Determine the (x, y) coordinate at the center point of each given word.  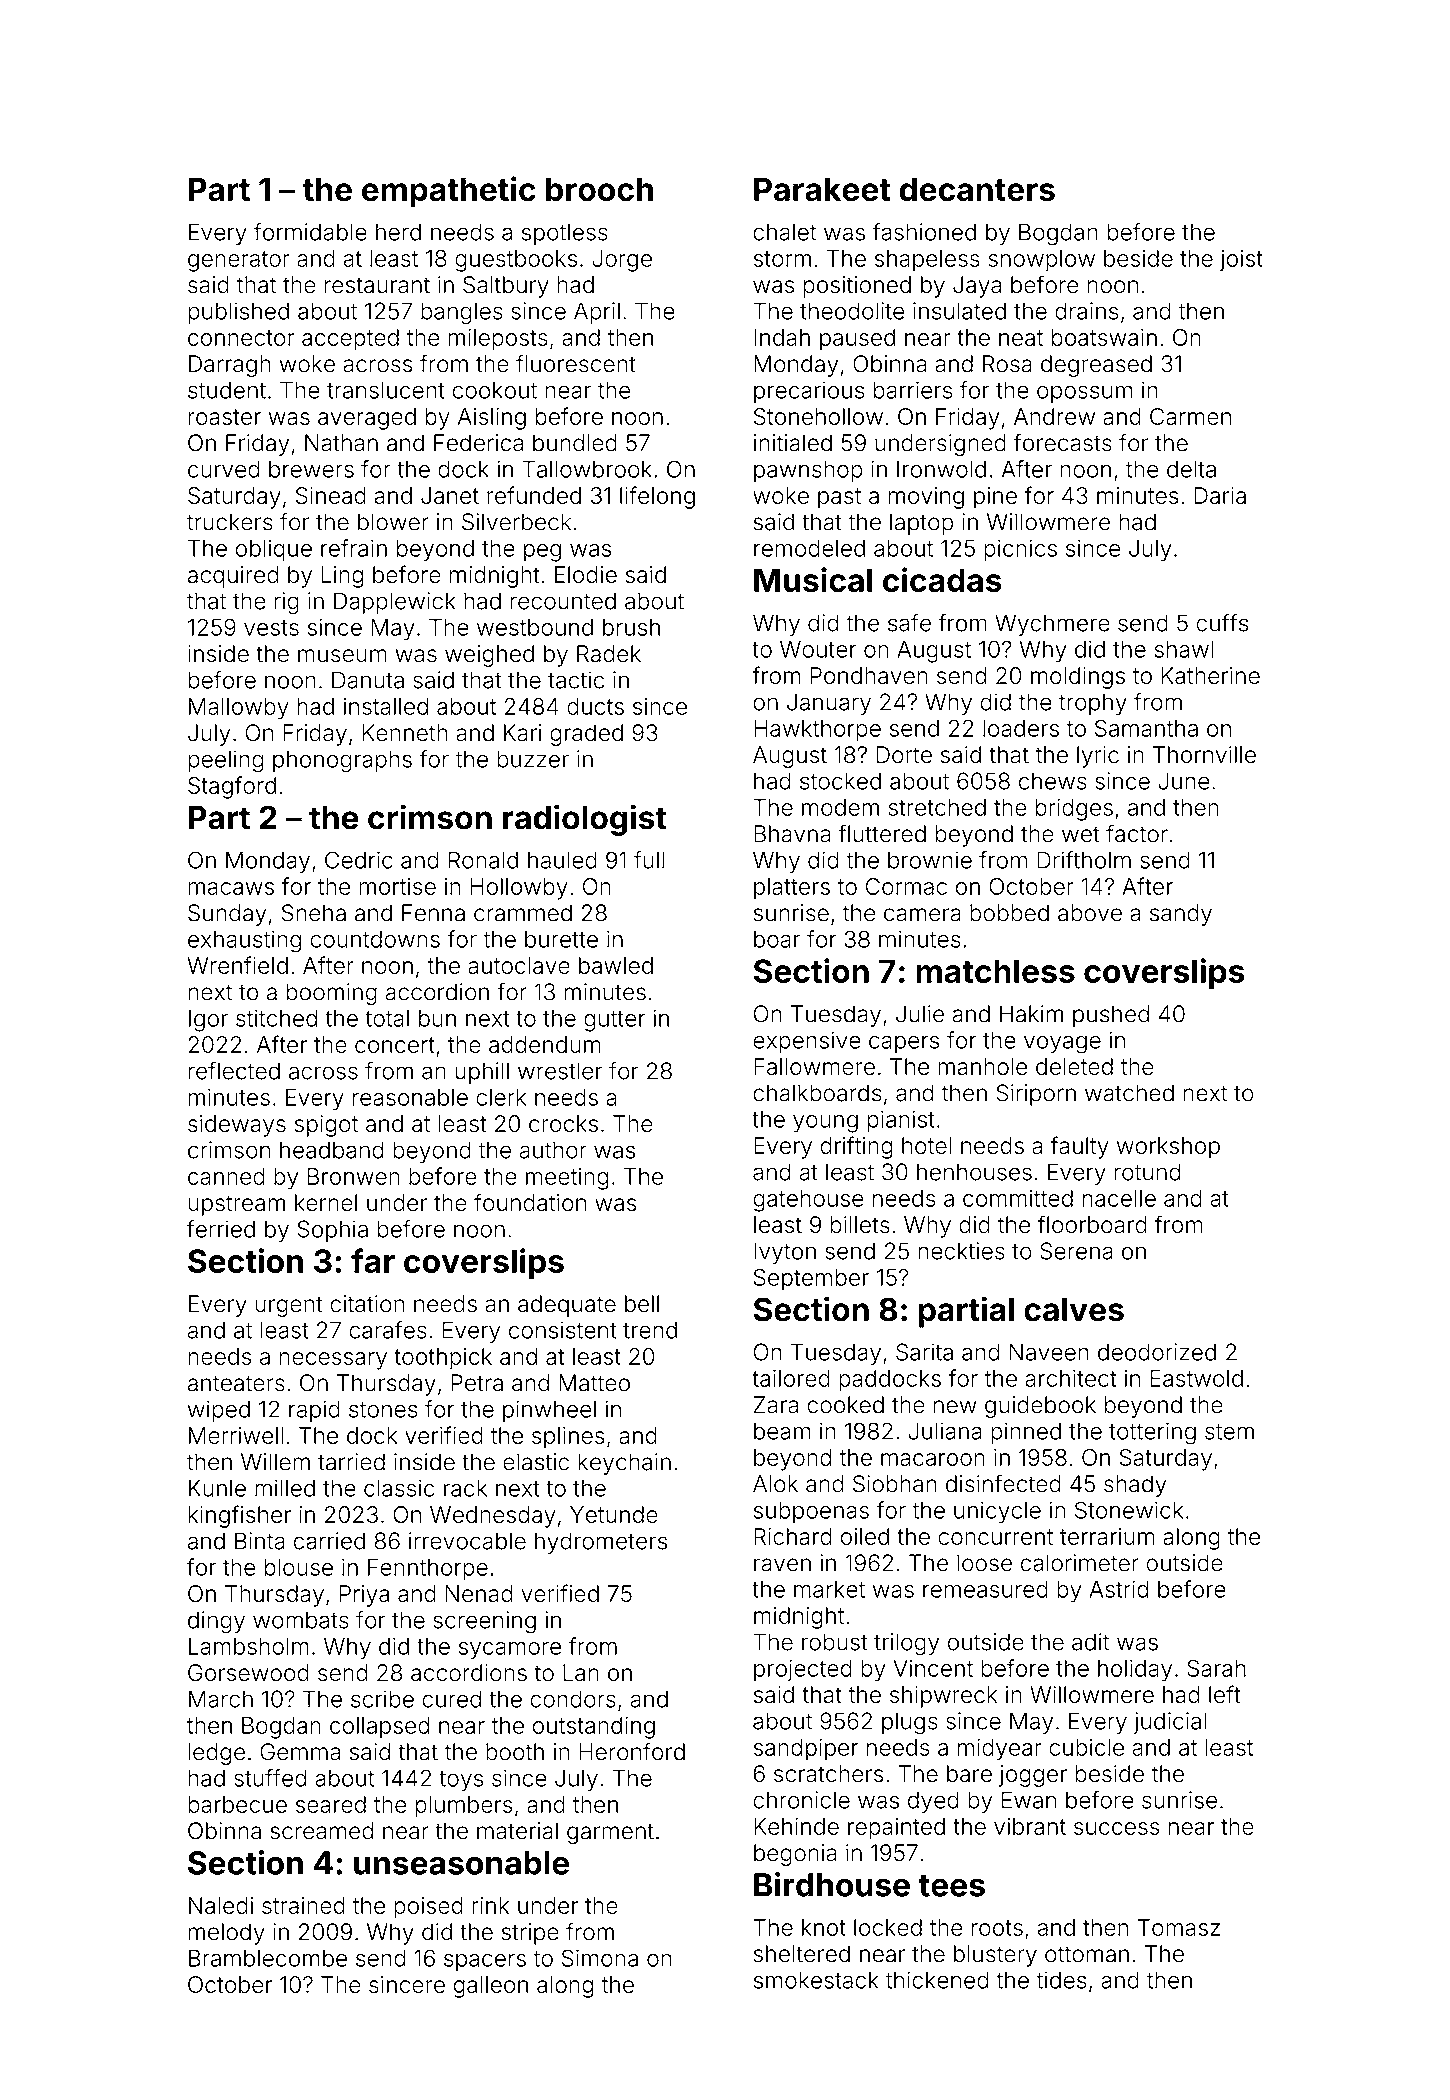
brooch (599, 189)
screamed (321, 1831)
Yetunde (614, 1514)
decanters (977, 189)
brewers (311, 469)
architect (1070, 1378)
